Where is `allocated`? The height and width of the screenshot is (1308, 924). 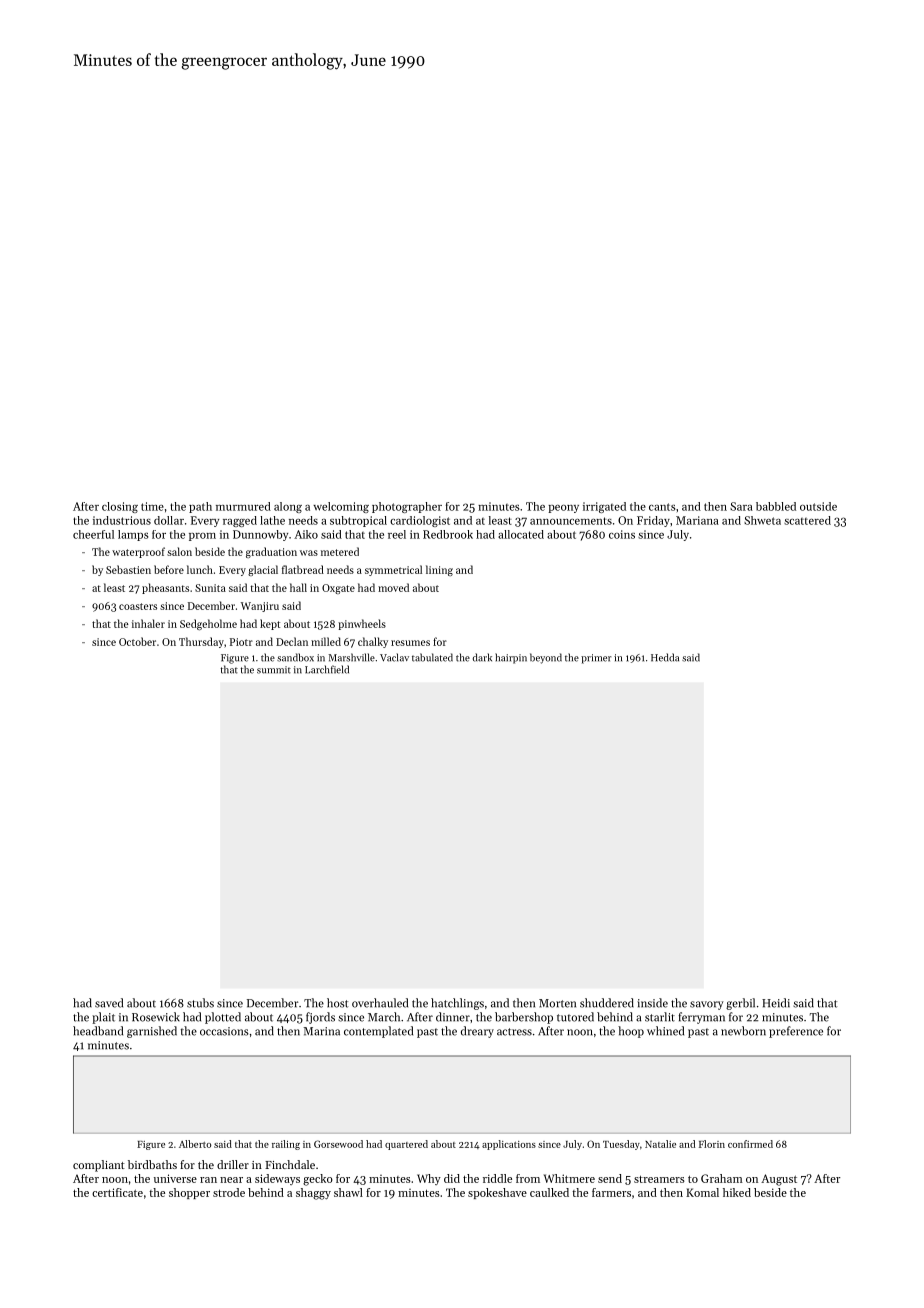
allocated is located at coordinates (521, 534).
